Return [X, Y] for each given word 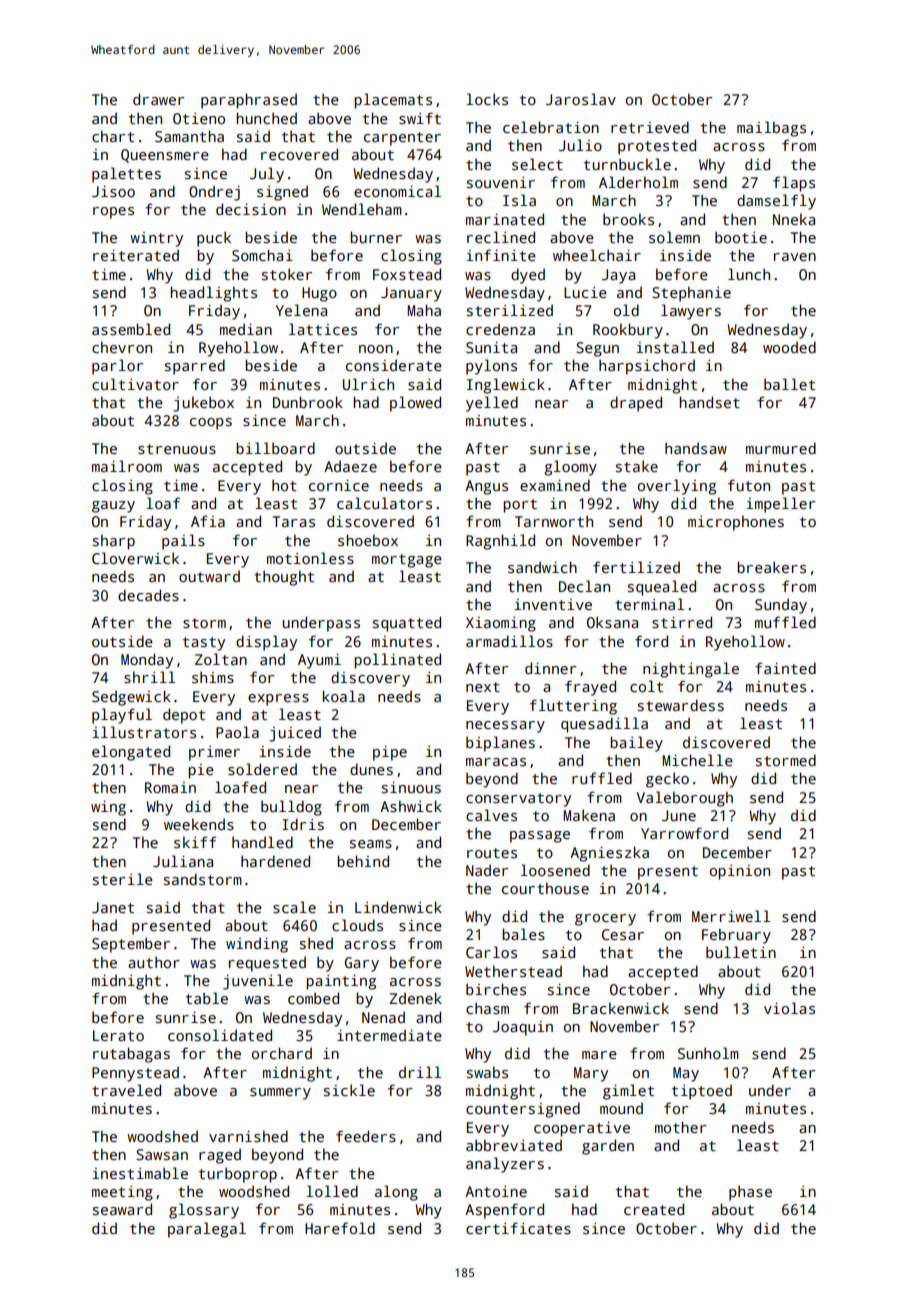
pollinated [397, 661]
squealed [662, 588]
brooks [628, 219]
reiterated [136, 255]
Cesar [623, 934]
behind [363, 861]
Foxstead [407, 274]
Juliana [183, 861]
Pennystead [135, 1074]
